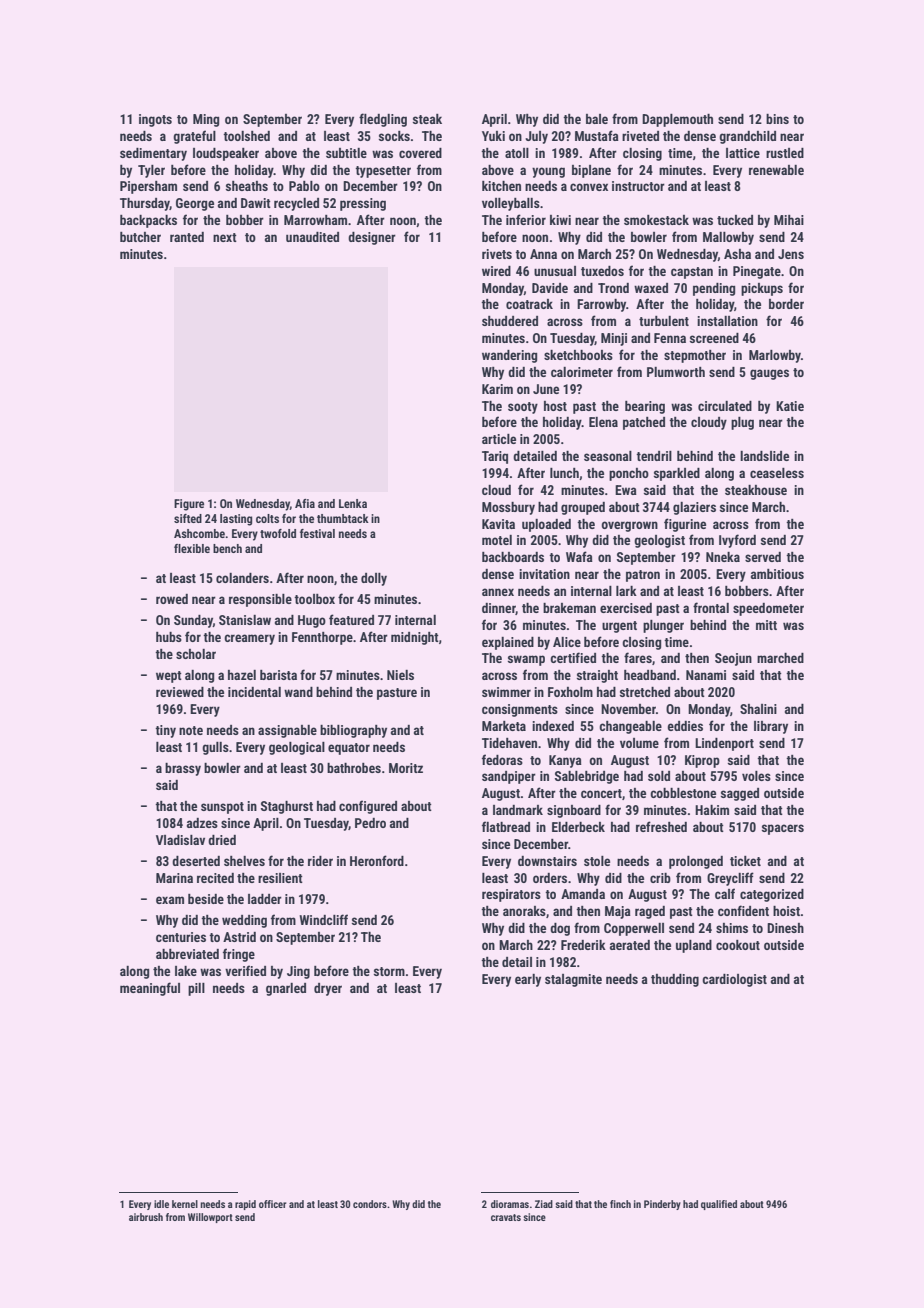  Describe the element at coordinates (215, 748) in the page. I see `gulls` at that location.
